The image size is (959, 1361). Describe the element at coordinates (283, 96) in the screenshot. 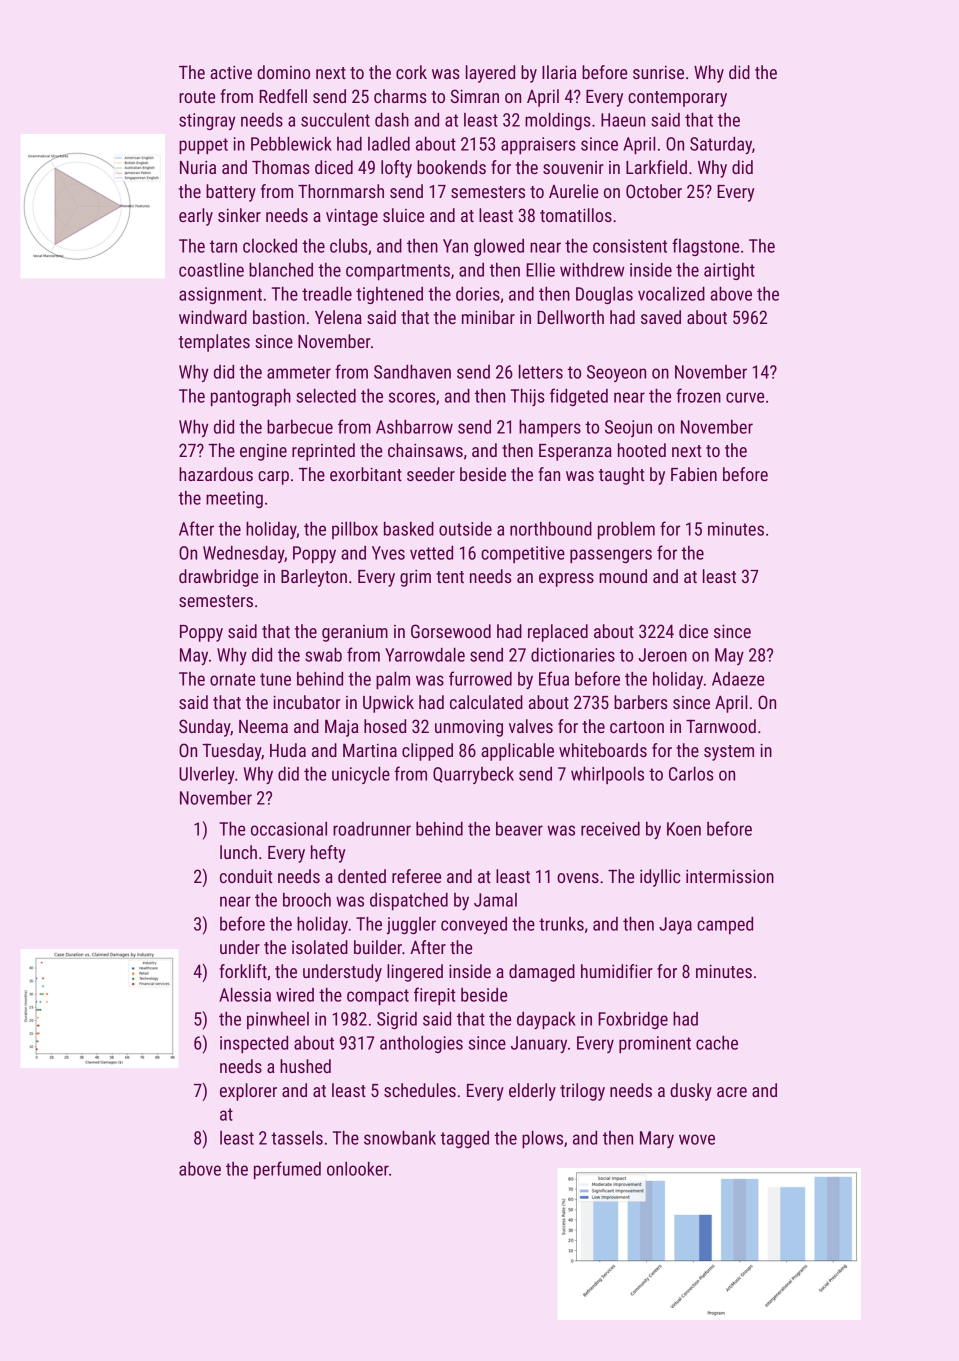

I see `Redfell` at that location.
